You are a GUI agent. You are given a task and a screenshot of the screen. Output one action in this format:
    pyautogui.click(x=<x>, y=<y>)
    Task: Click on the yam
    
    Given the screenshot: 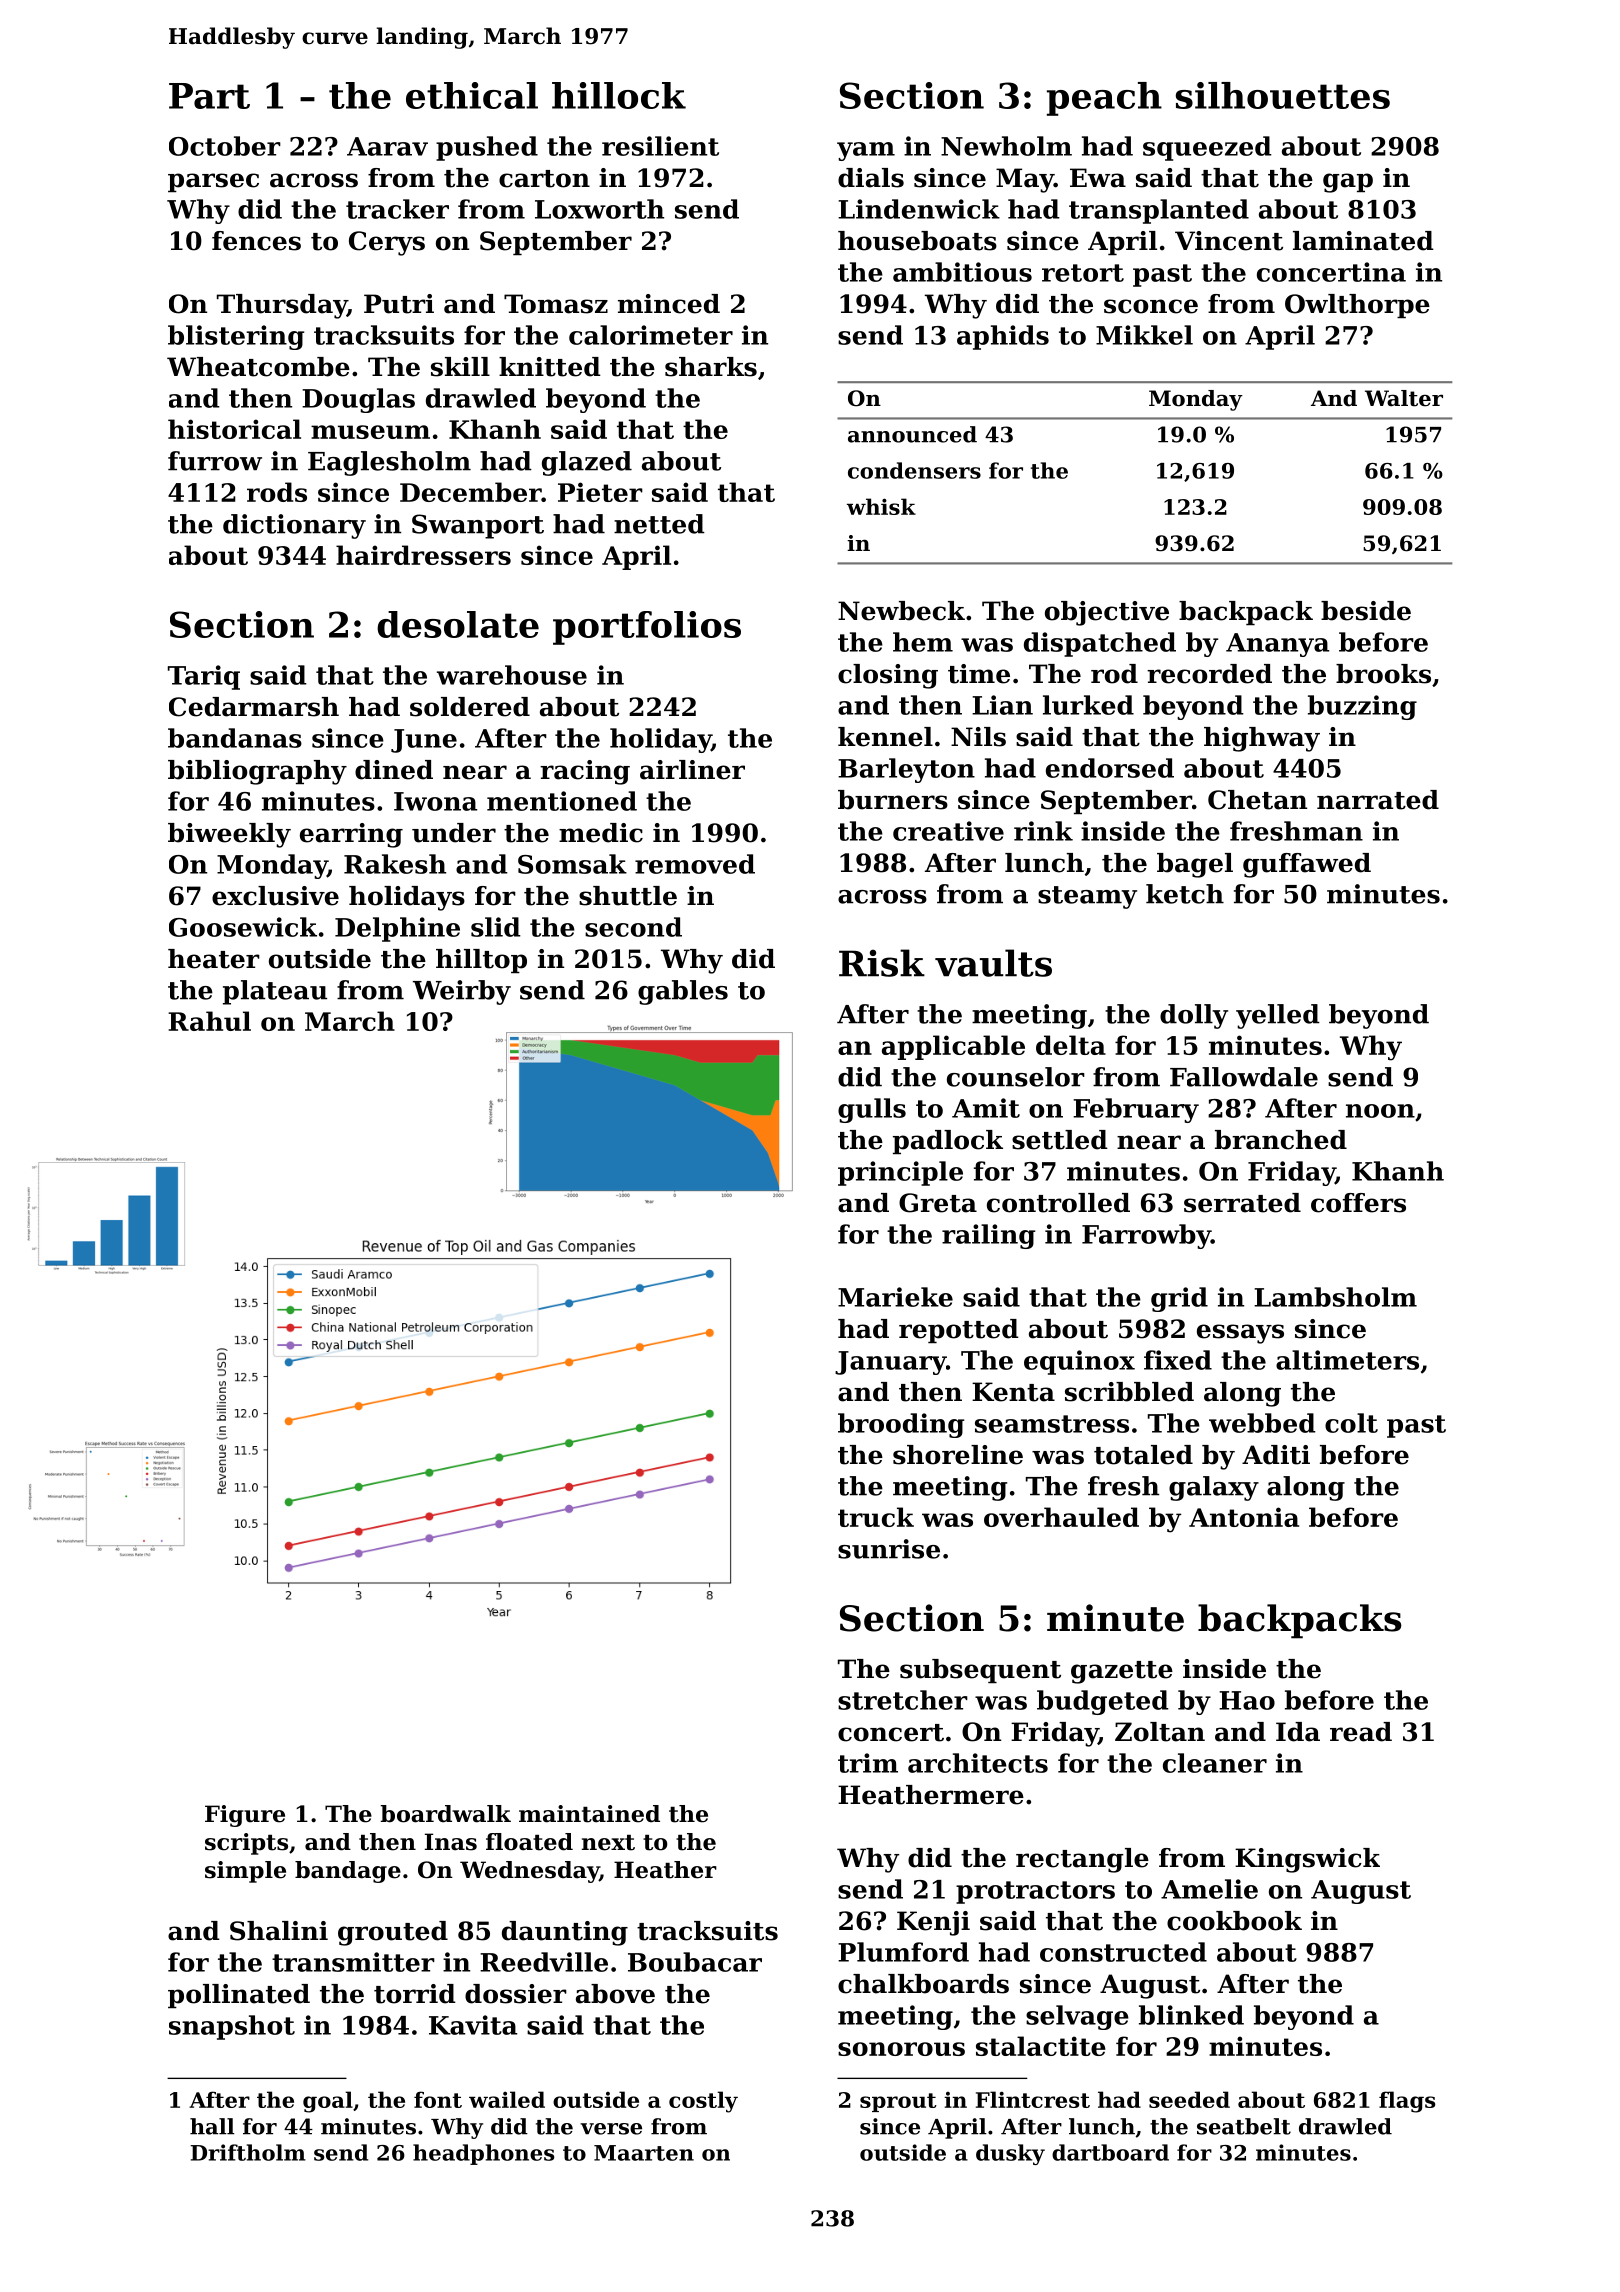 What is the action you would take?
    pyautogui.click(x=866, y=151)
